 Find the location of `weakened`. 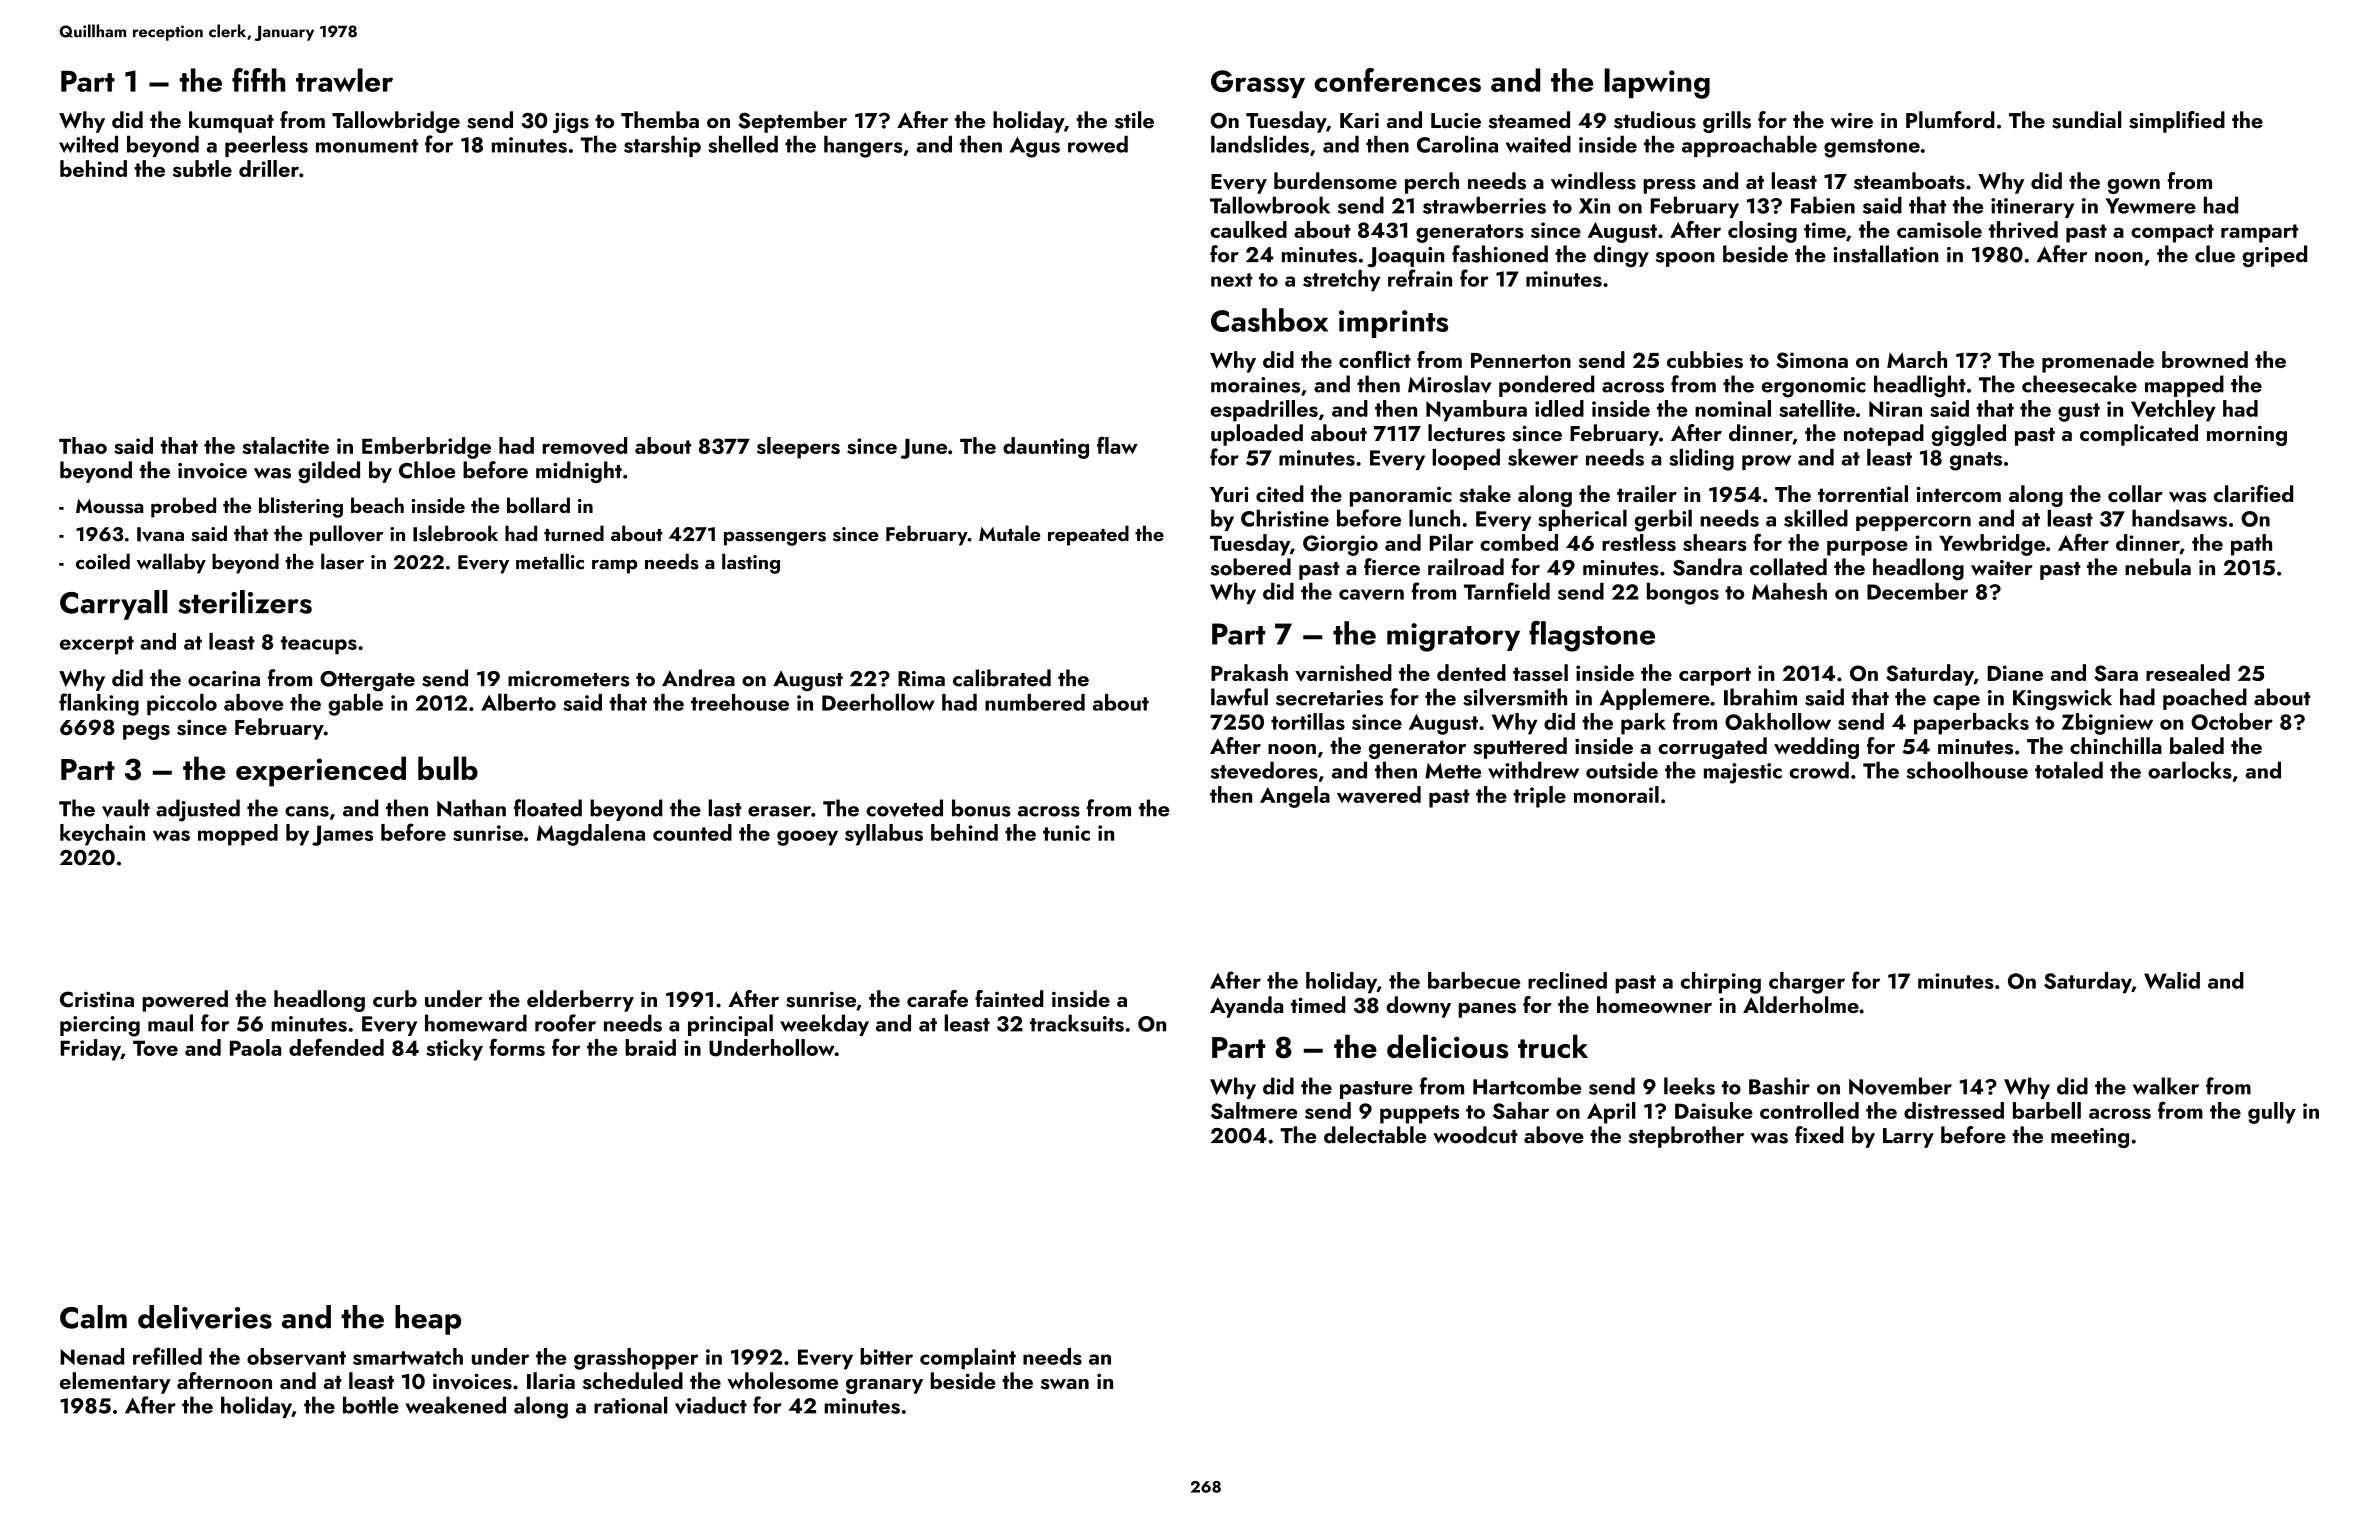

weakened is located at coordinates (456, 1405).
